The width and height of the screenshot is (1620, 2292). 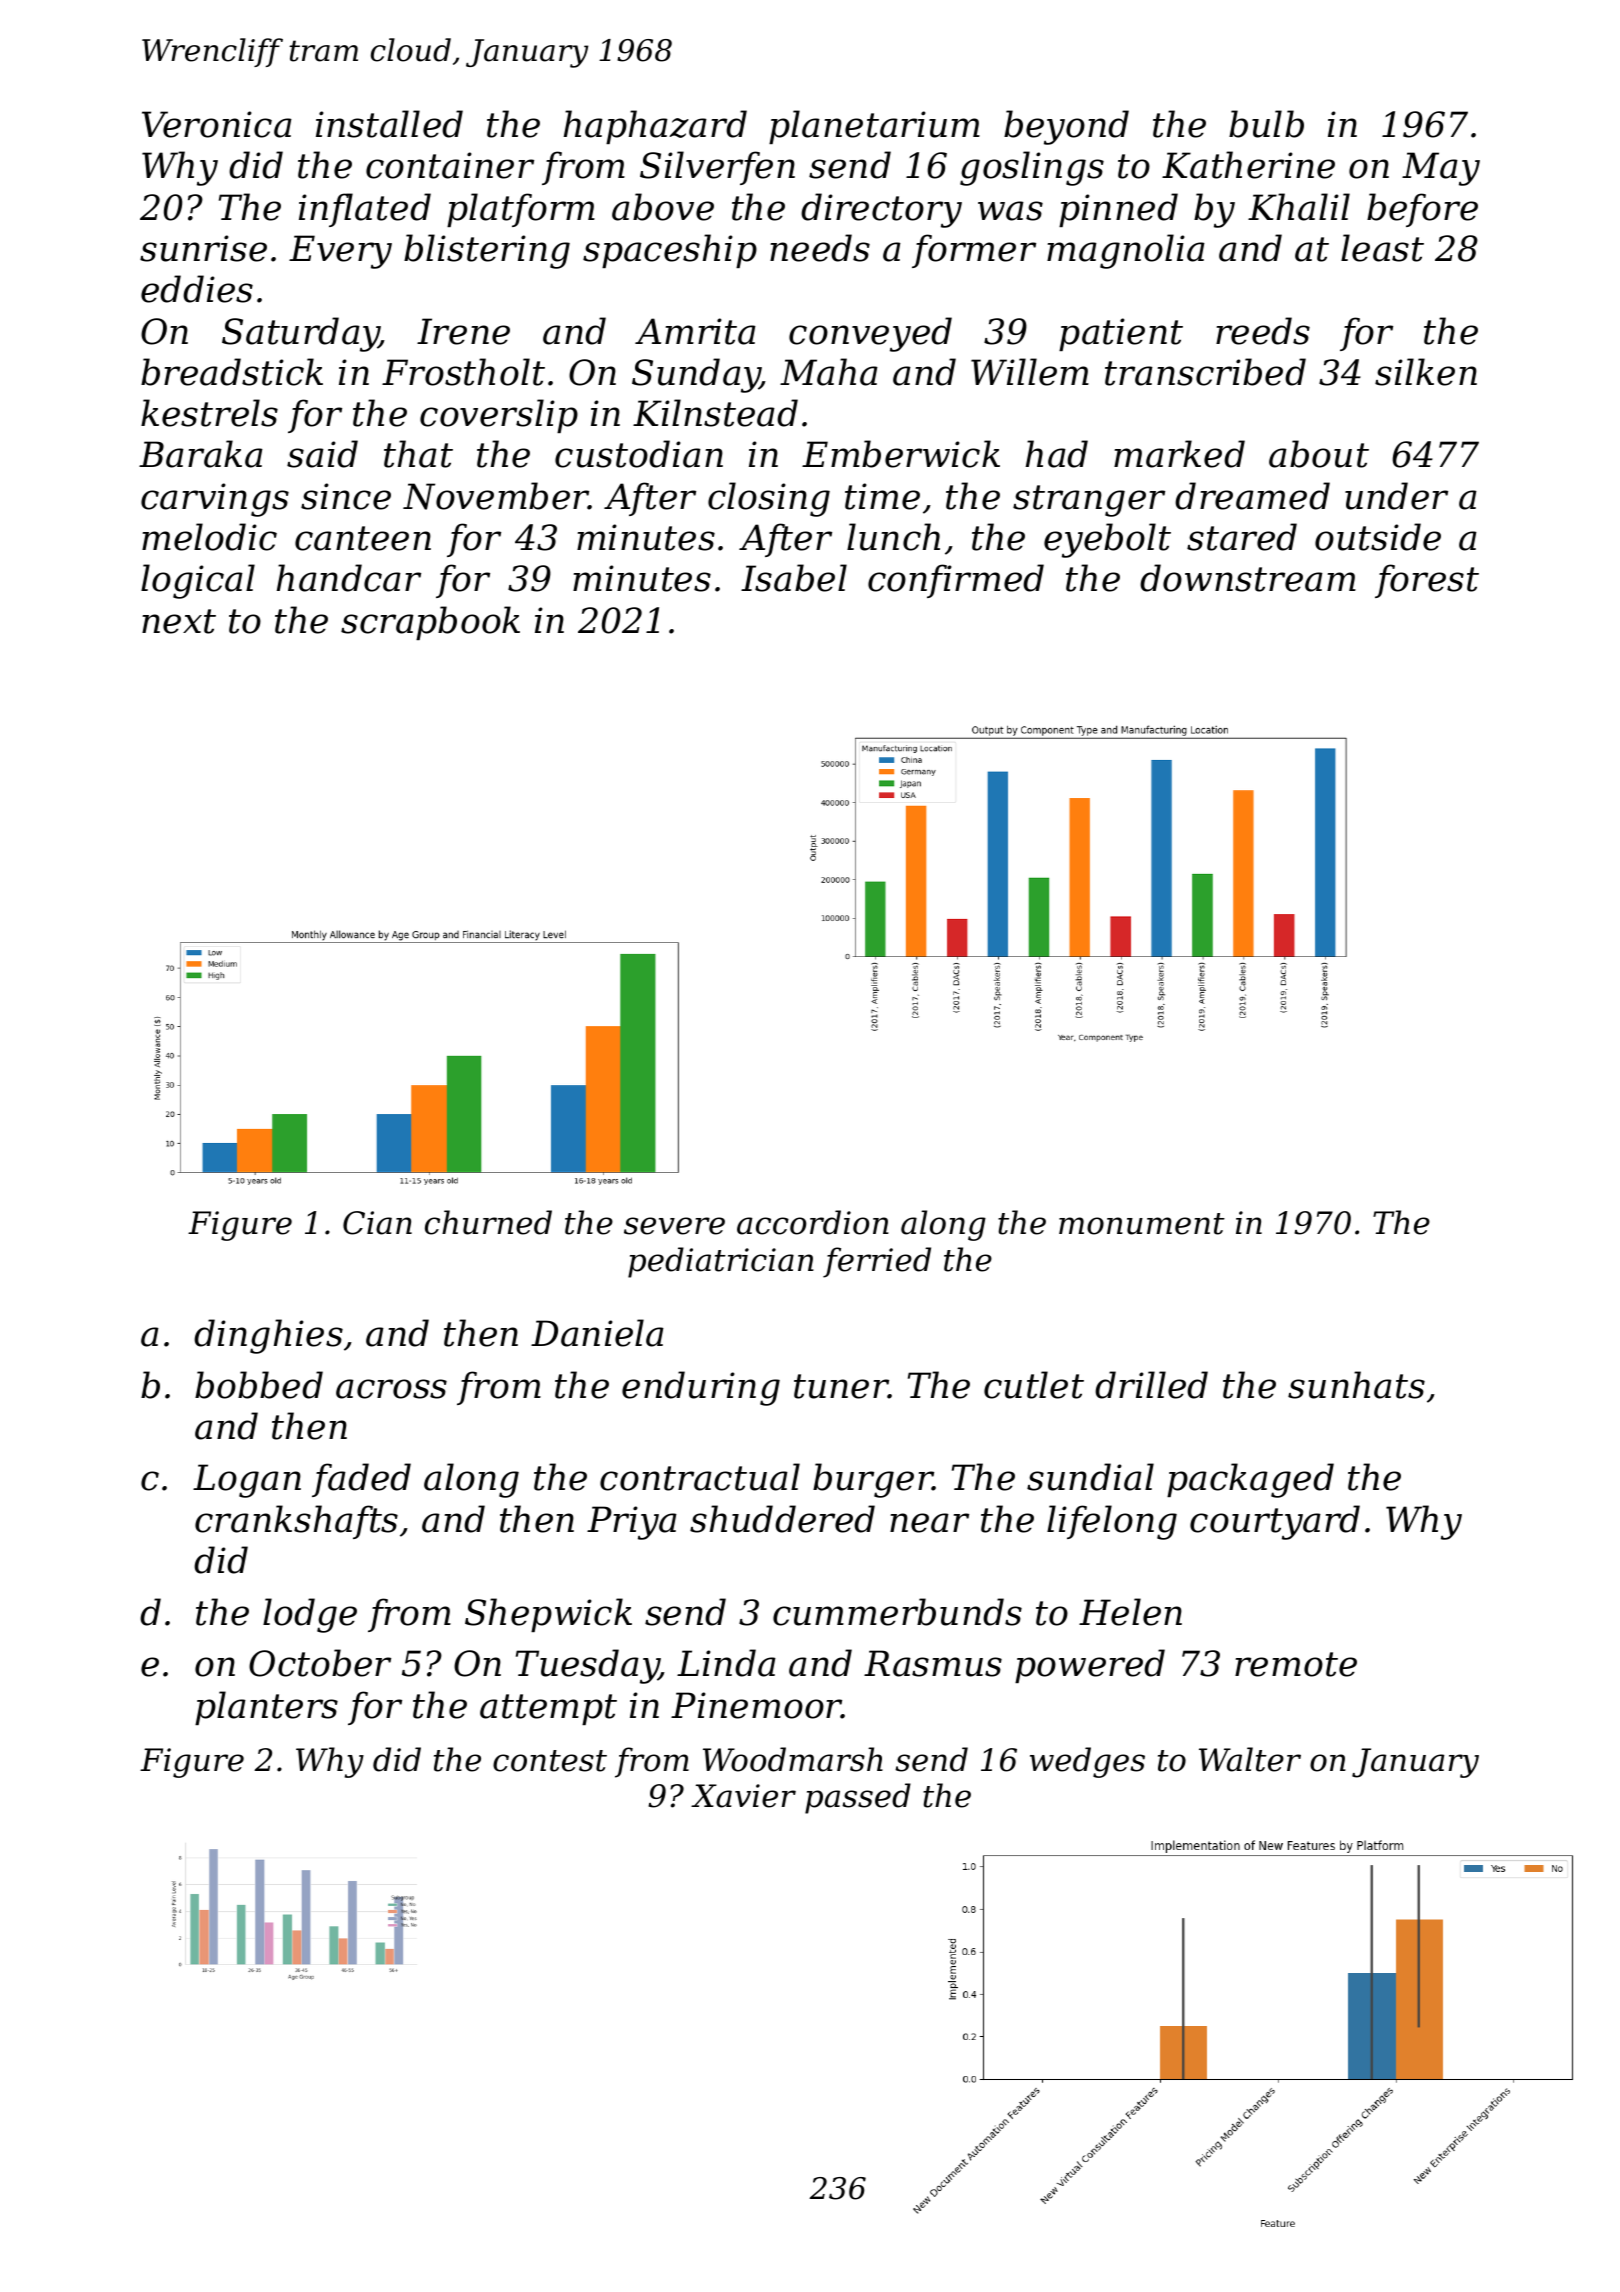 I want to click on bulb, so click(x=1266, y=124).
